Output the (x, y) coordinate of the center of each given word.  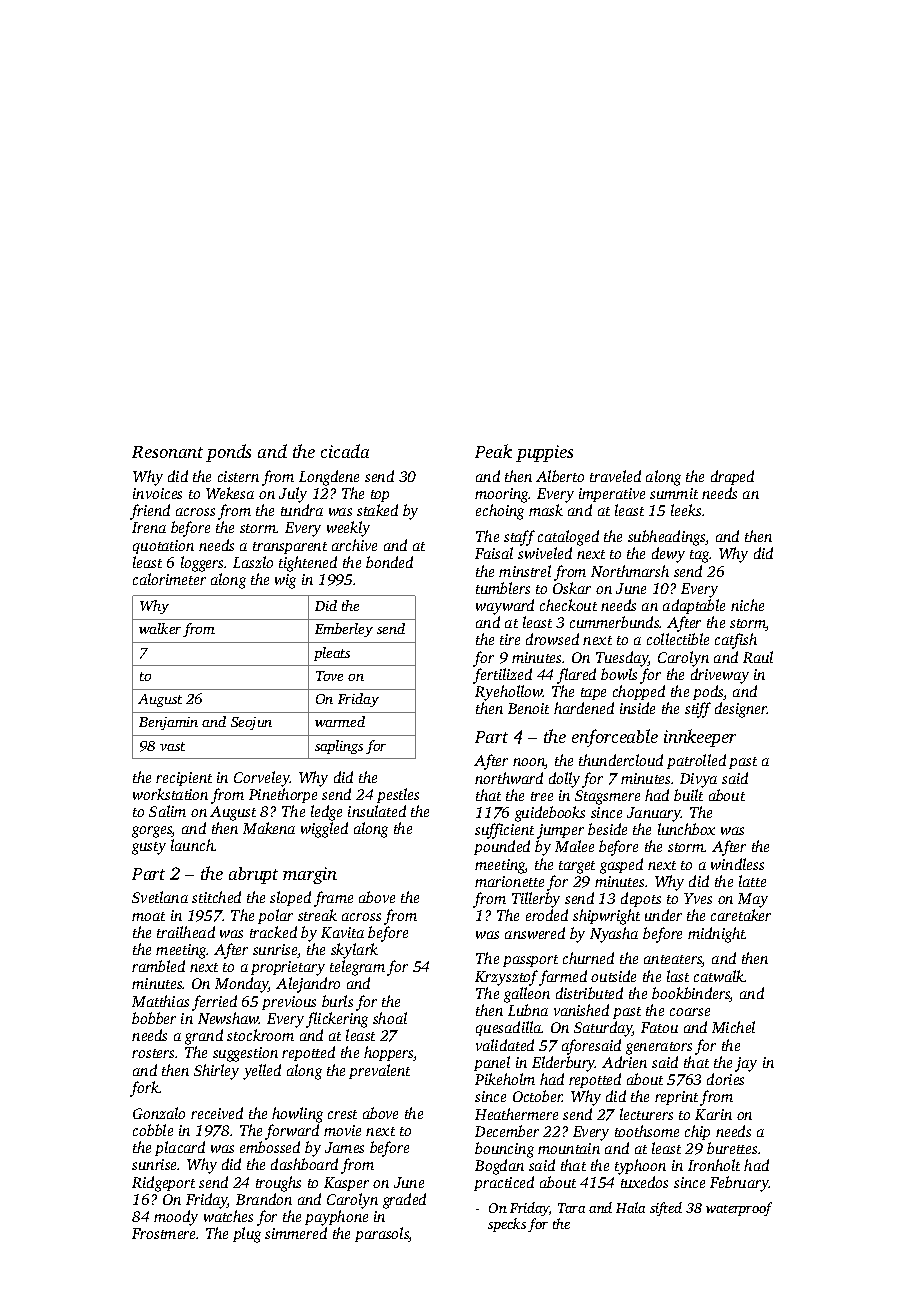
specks (507, 1225)
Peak (493, 451)
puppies (544, 453)
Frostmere (164, 1233)
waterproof (739, 1209)
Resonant (167, 452)
